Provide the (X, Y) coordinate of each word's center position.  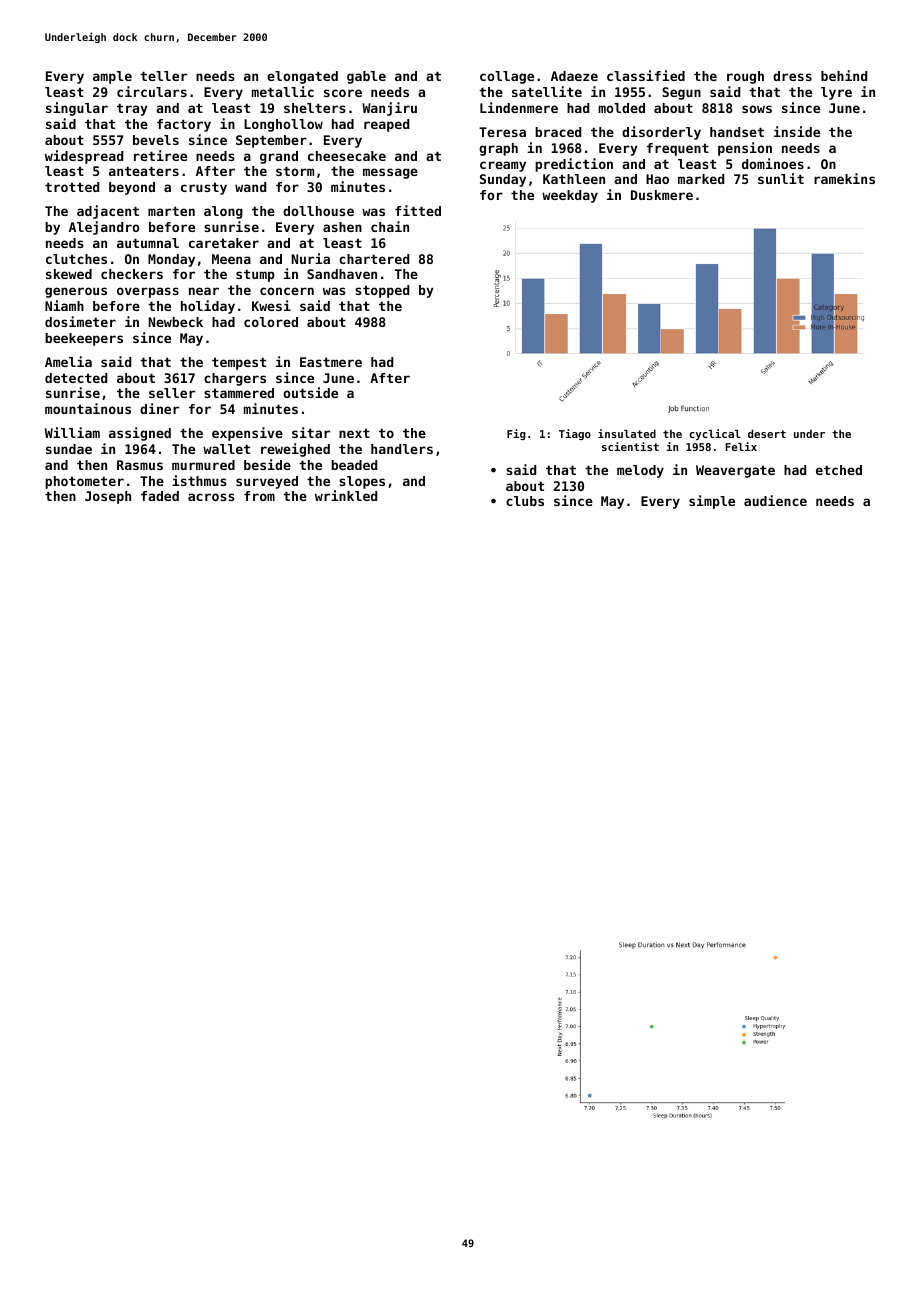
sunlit (781, 178)
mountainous (88, 408)
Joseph (108, 497)
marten (171, 211)
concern (287, 291)
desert (767, 434)
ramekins (844, 178)
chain (390, 226)
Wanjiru (389, 109)
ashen (342, 227)
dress (792, 76)
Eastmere (331, 362)
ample (112, 77)
